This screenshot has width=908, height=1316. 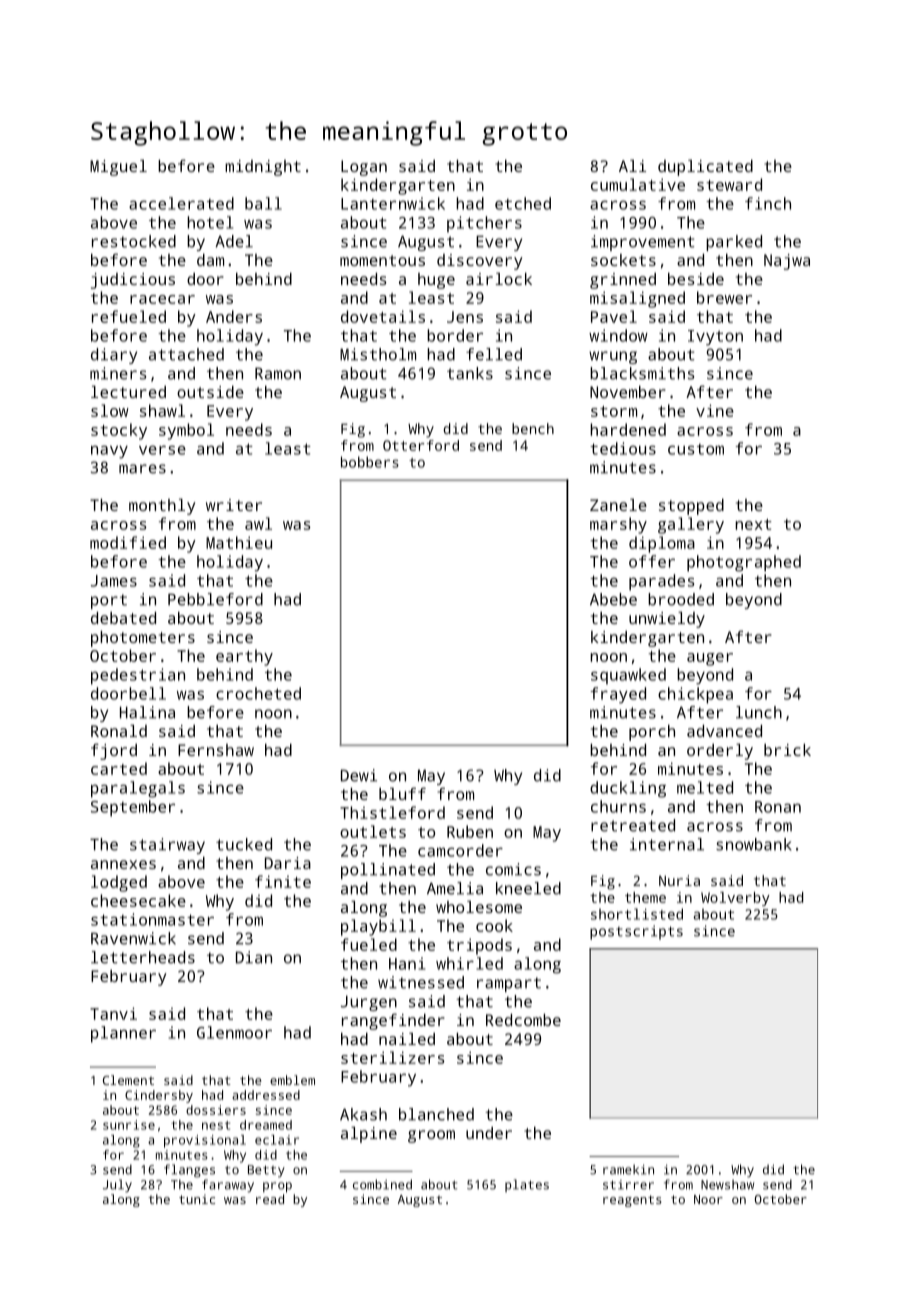 What do you see at coordinates (618, 505) in the screenshot?
I see `Zanele` at bounding box center [618, 505].
